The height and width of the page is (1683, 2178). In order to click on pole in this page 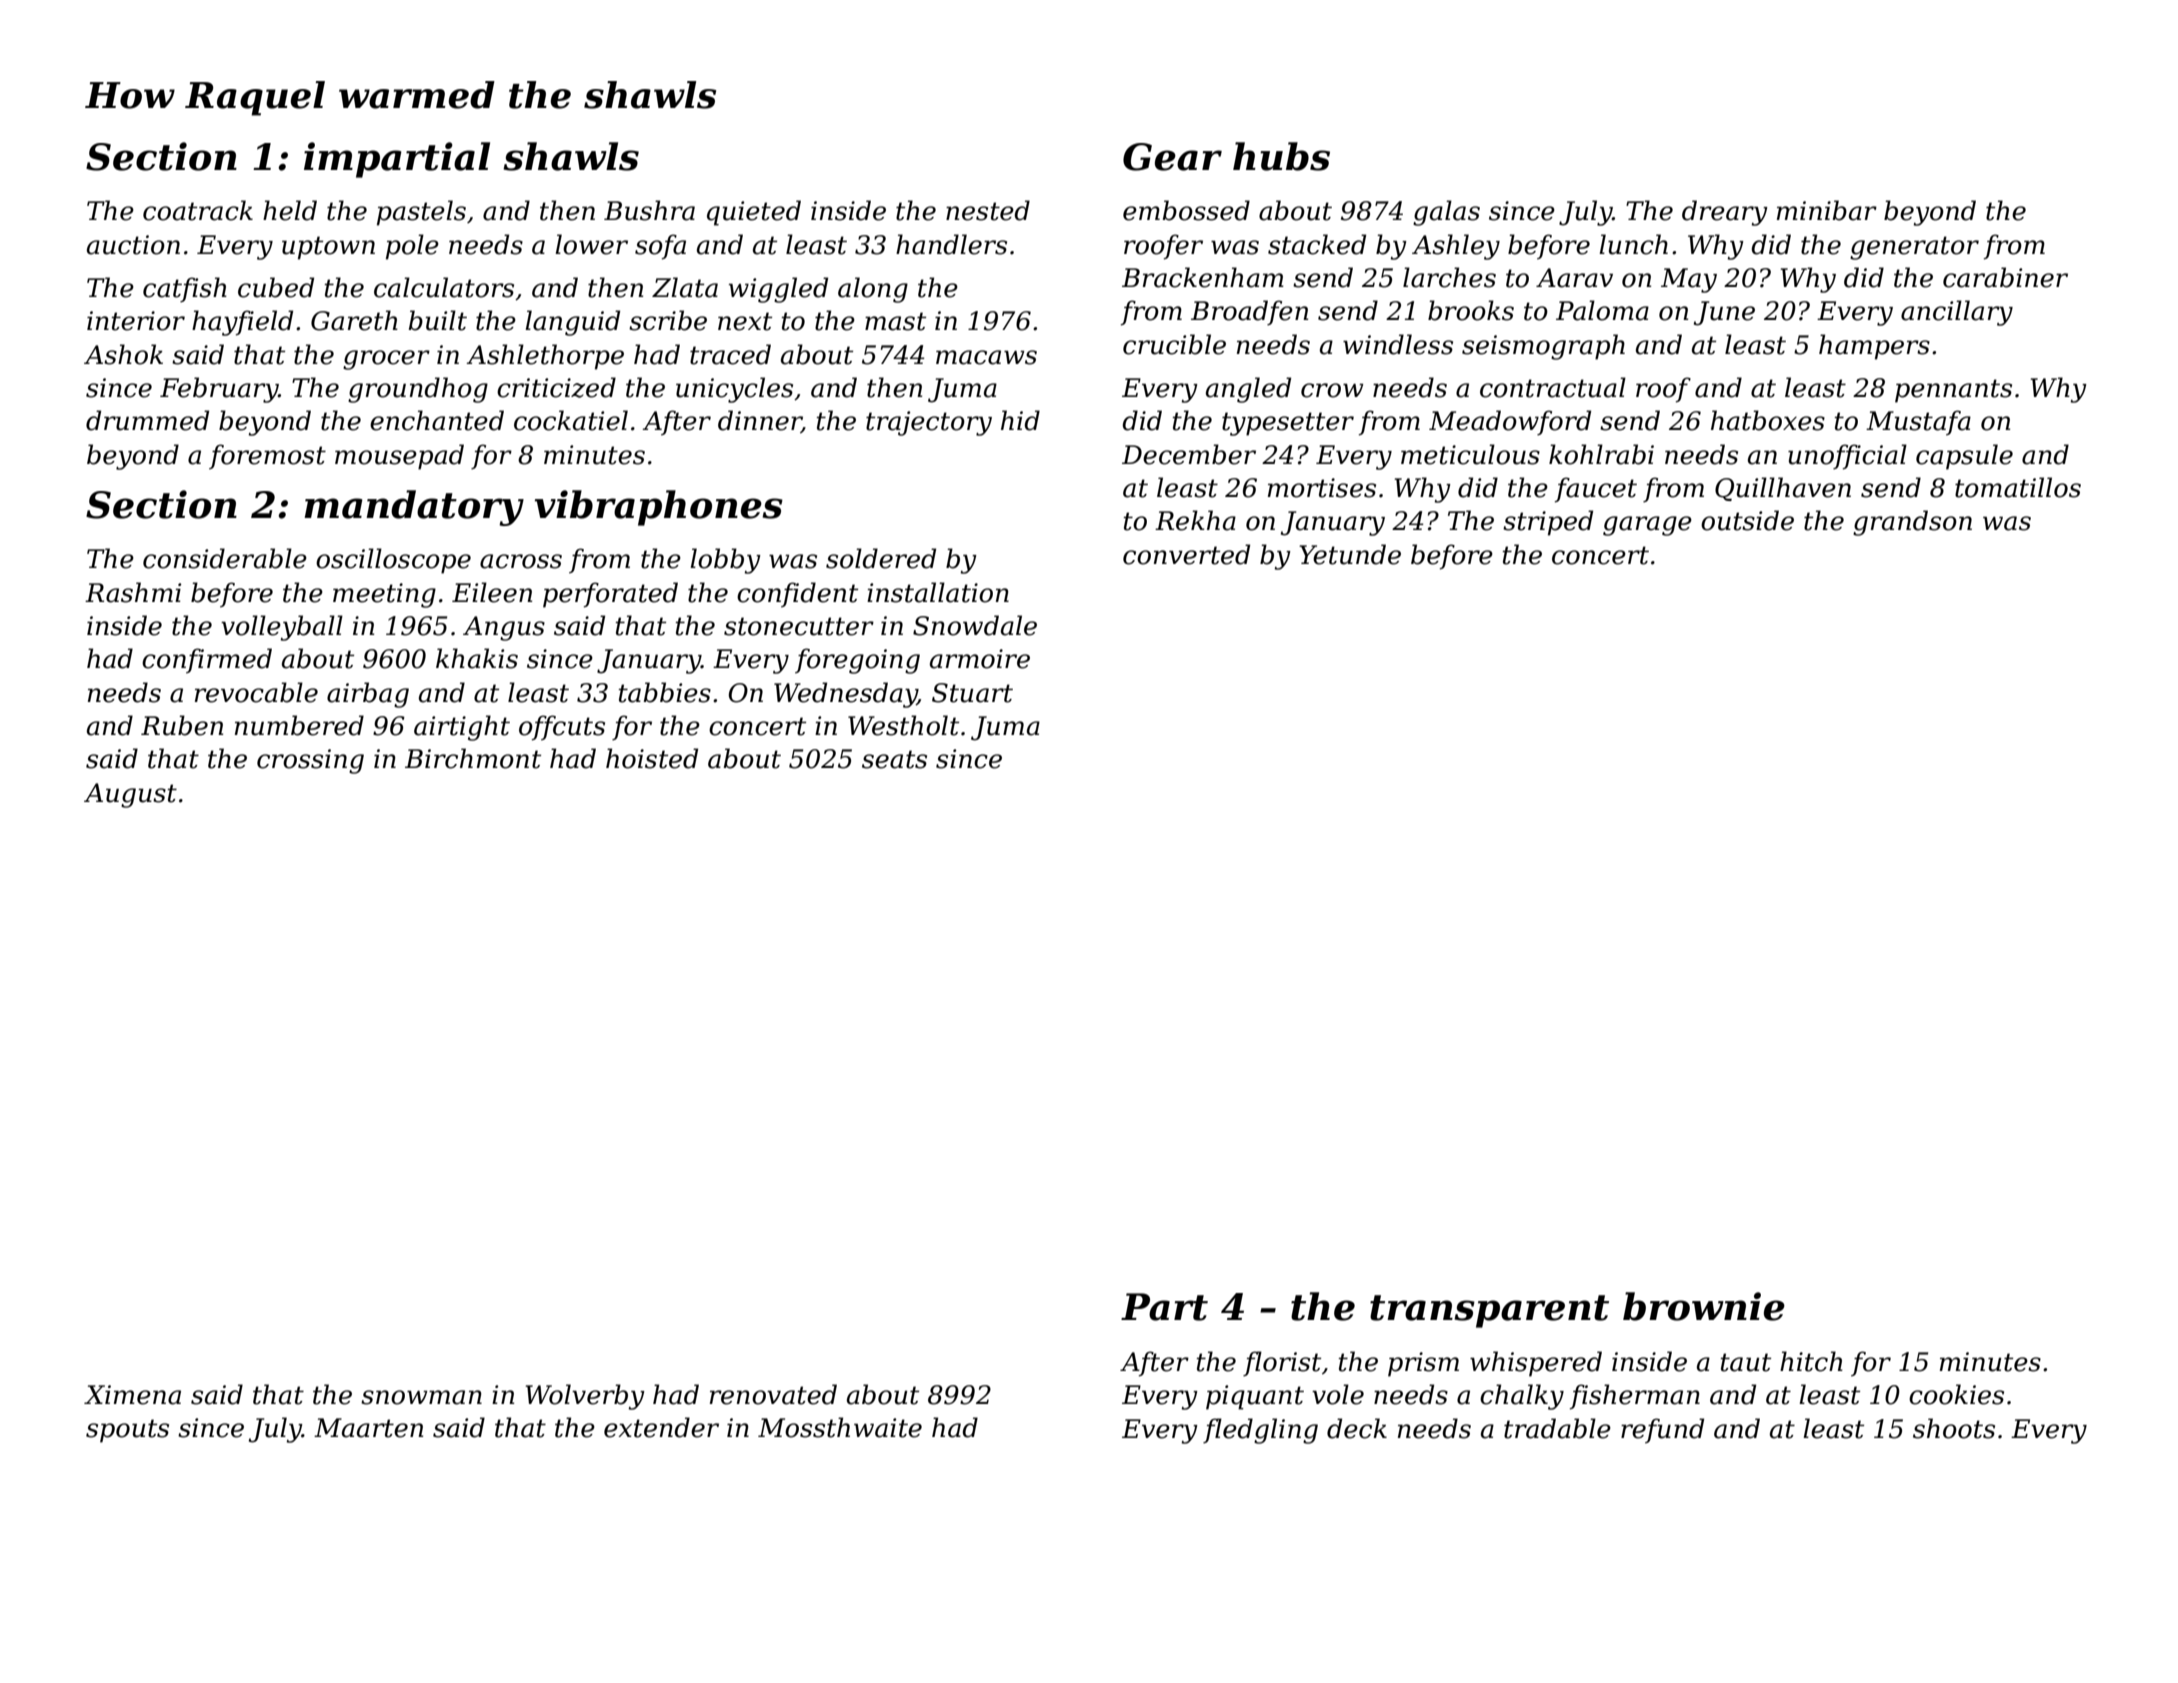, I will do `click(412, 247)`.
